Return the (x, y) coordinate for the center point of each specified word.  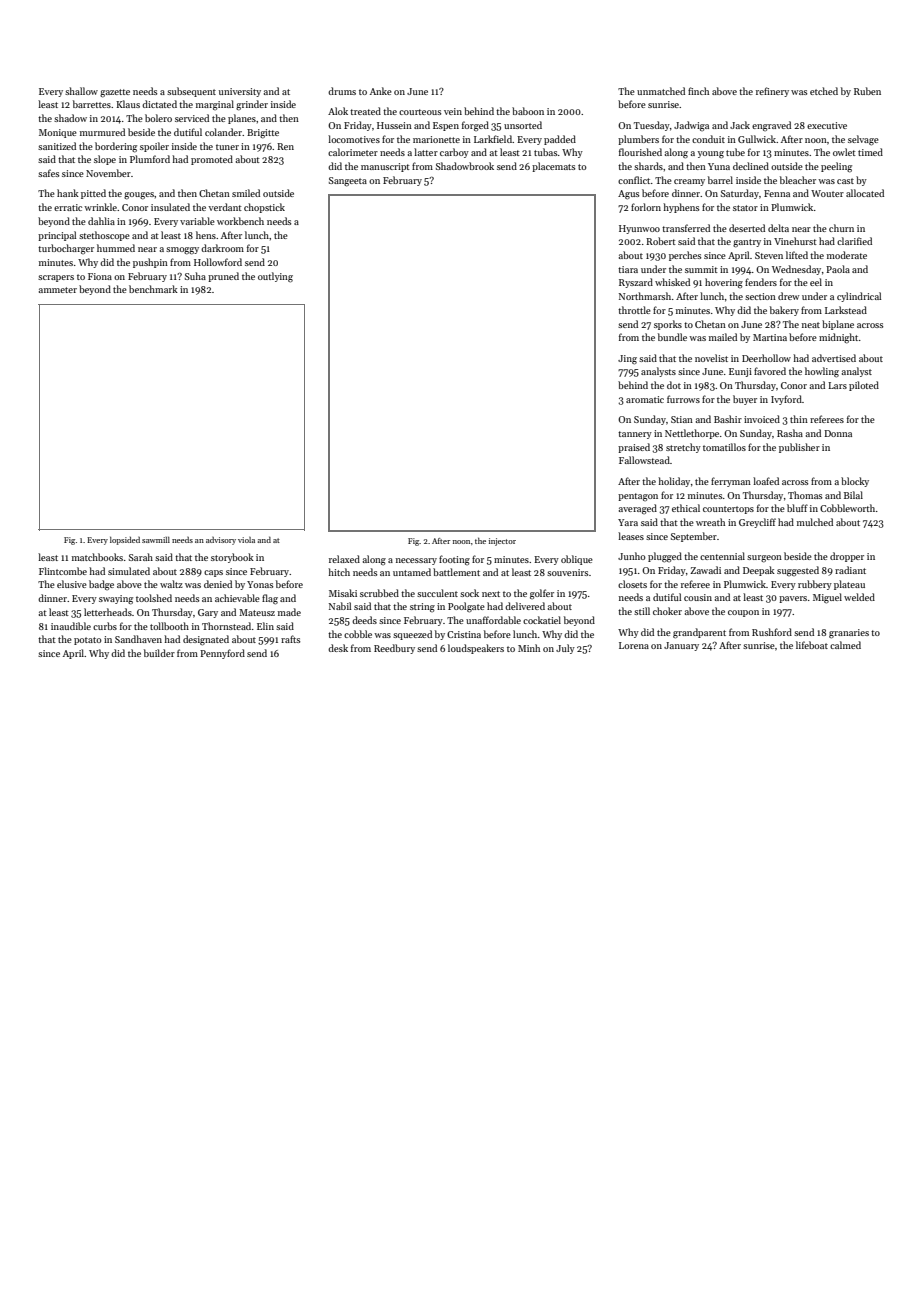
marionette (436, 139)
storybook (232, 558)
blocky (855, 482)
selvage (863, 140)
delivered (525, 606)
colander (224, 132)
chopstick (264, 208)
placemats (553, 167)
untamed (412, 572)
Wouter (827, 193)
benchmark (153, 289)
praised (634, 448)
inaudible (71, 626)
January (681, 646)
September (694, 537)
